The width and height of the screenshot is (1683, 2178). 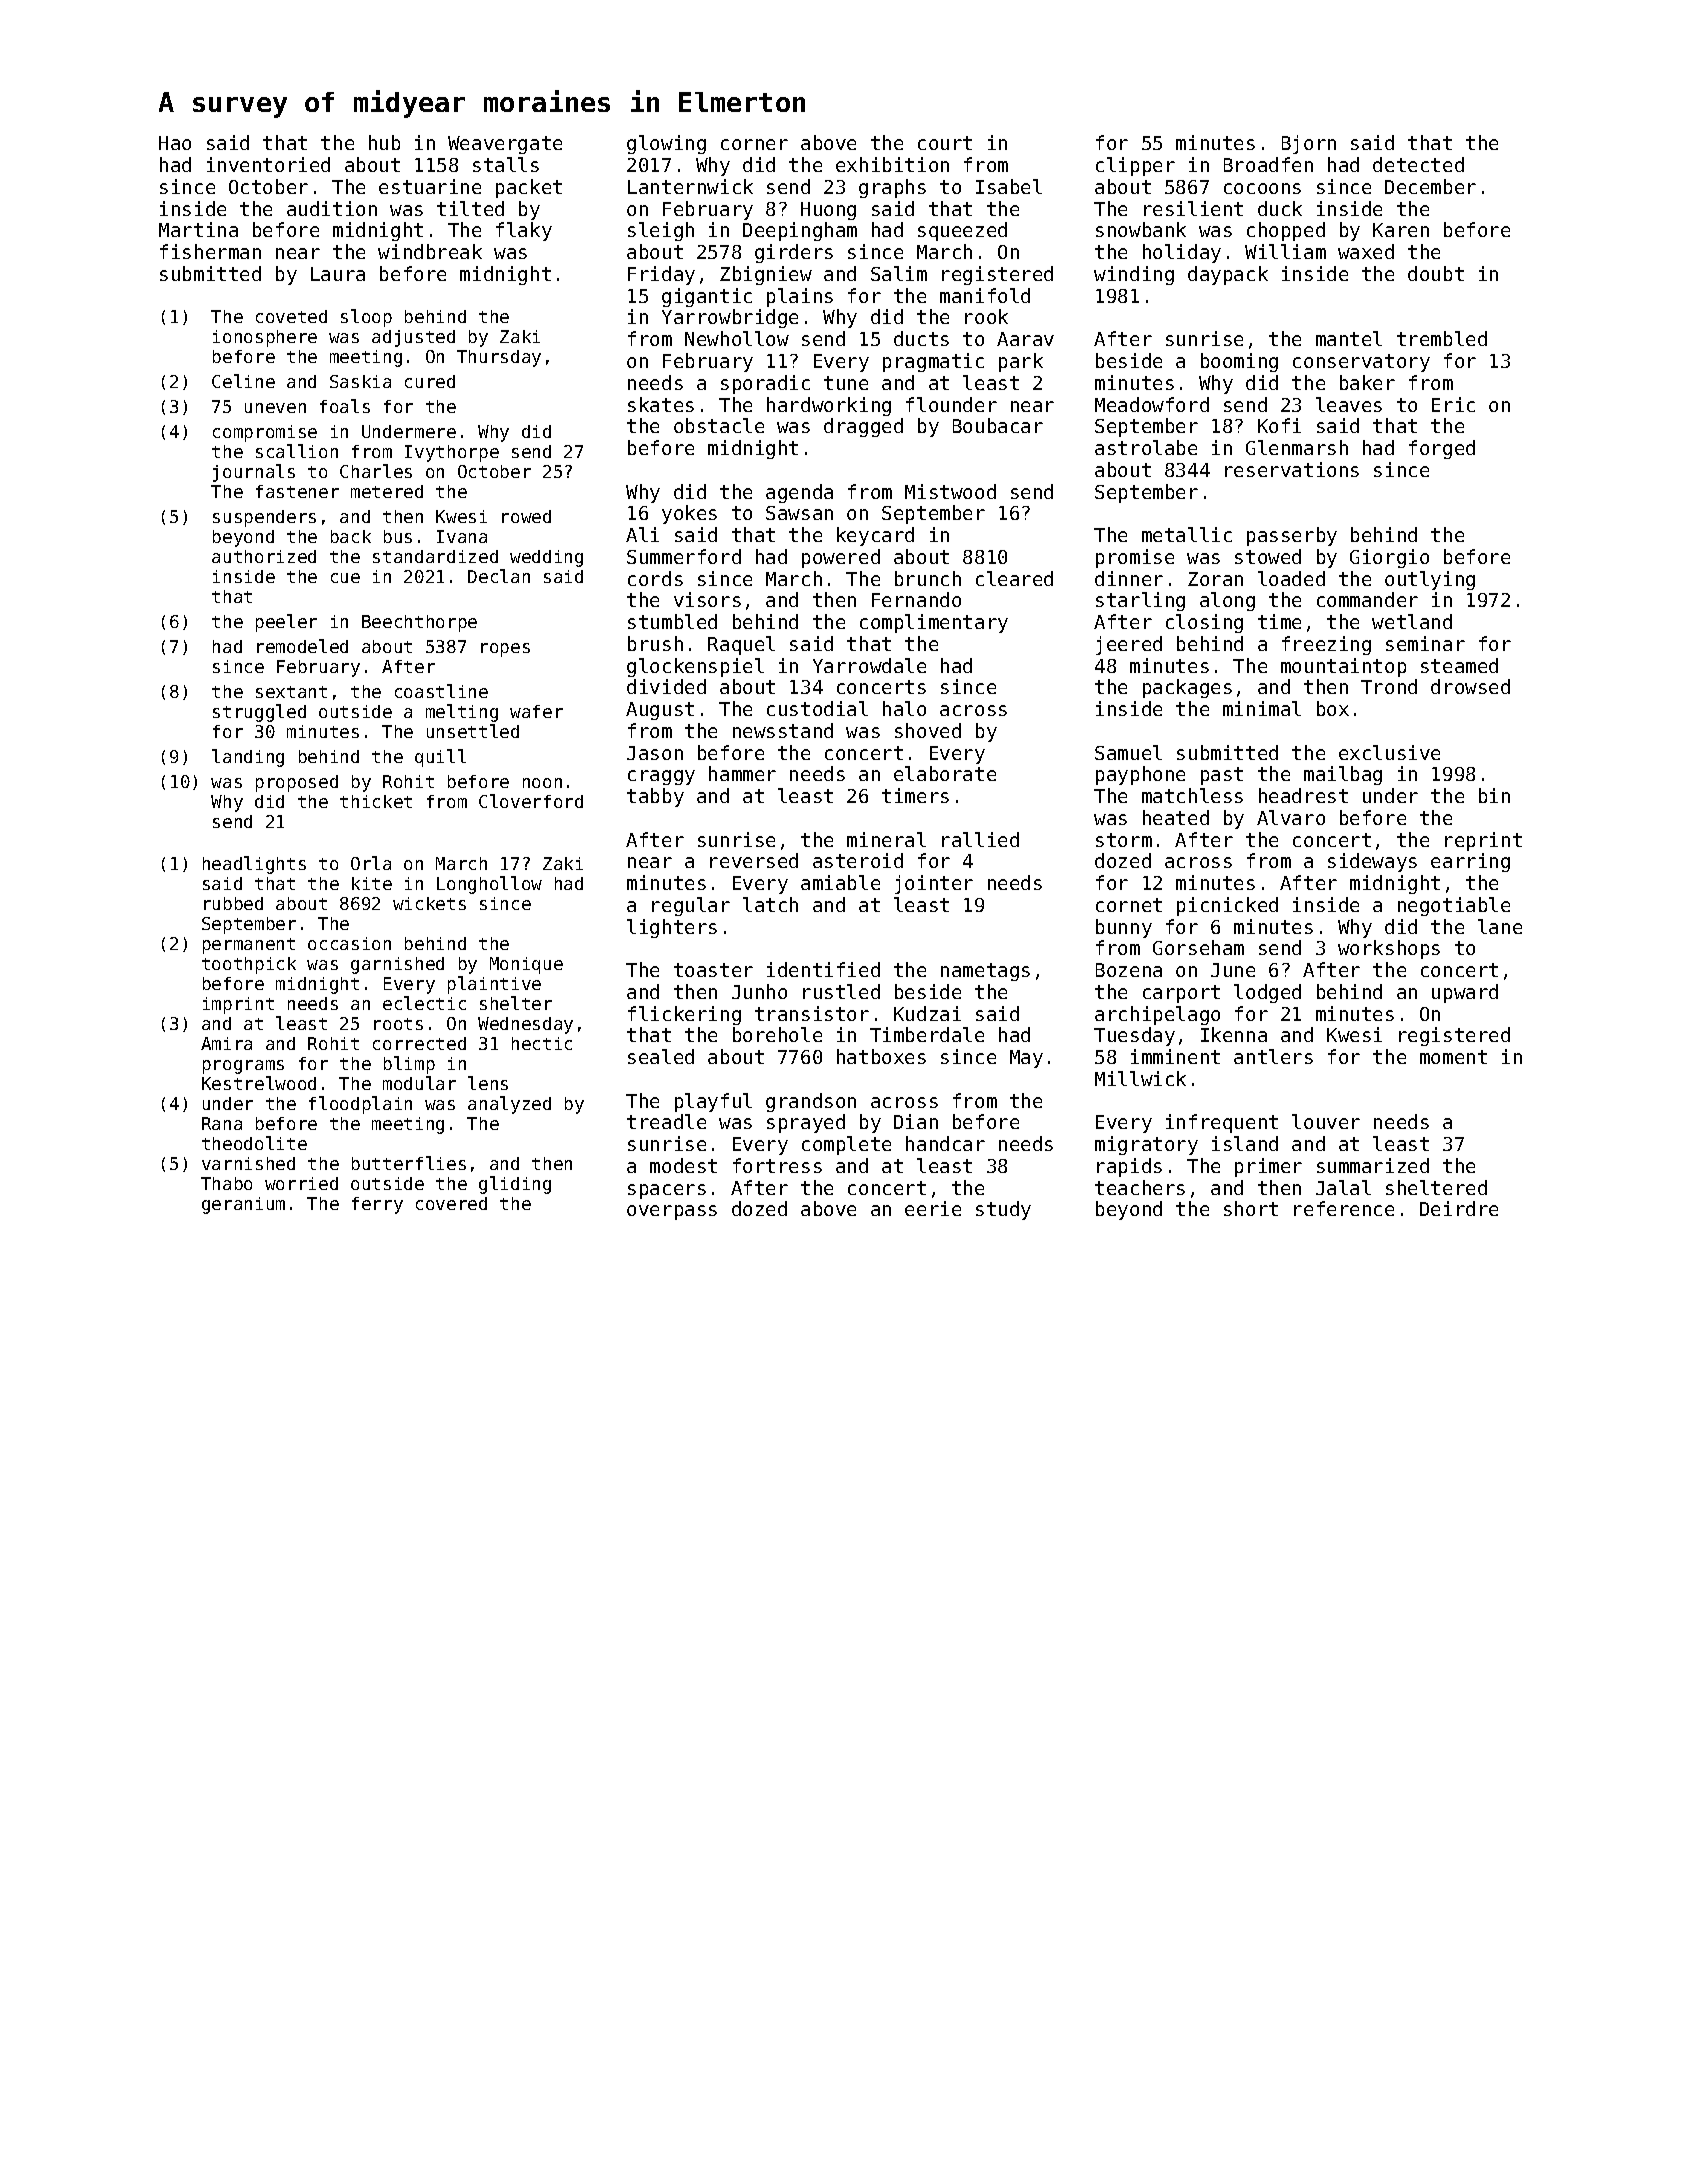 What do you see at coordinates (661, 231) in the screenshot?
I see `sleigh` at bounding box center [661, 231].
